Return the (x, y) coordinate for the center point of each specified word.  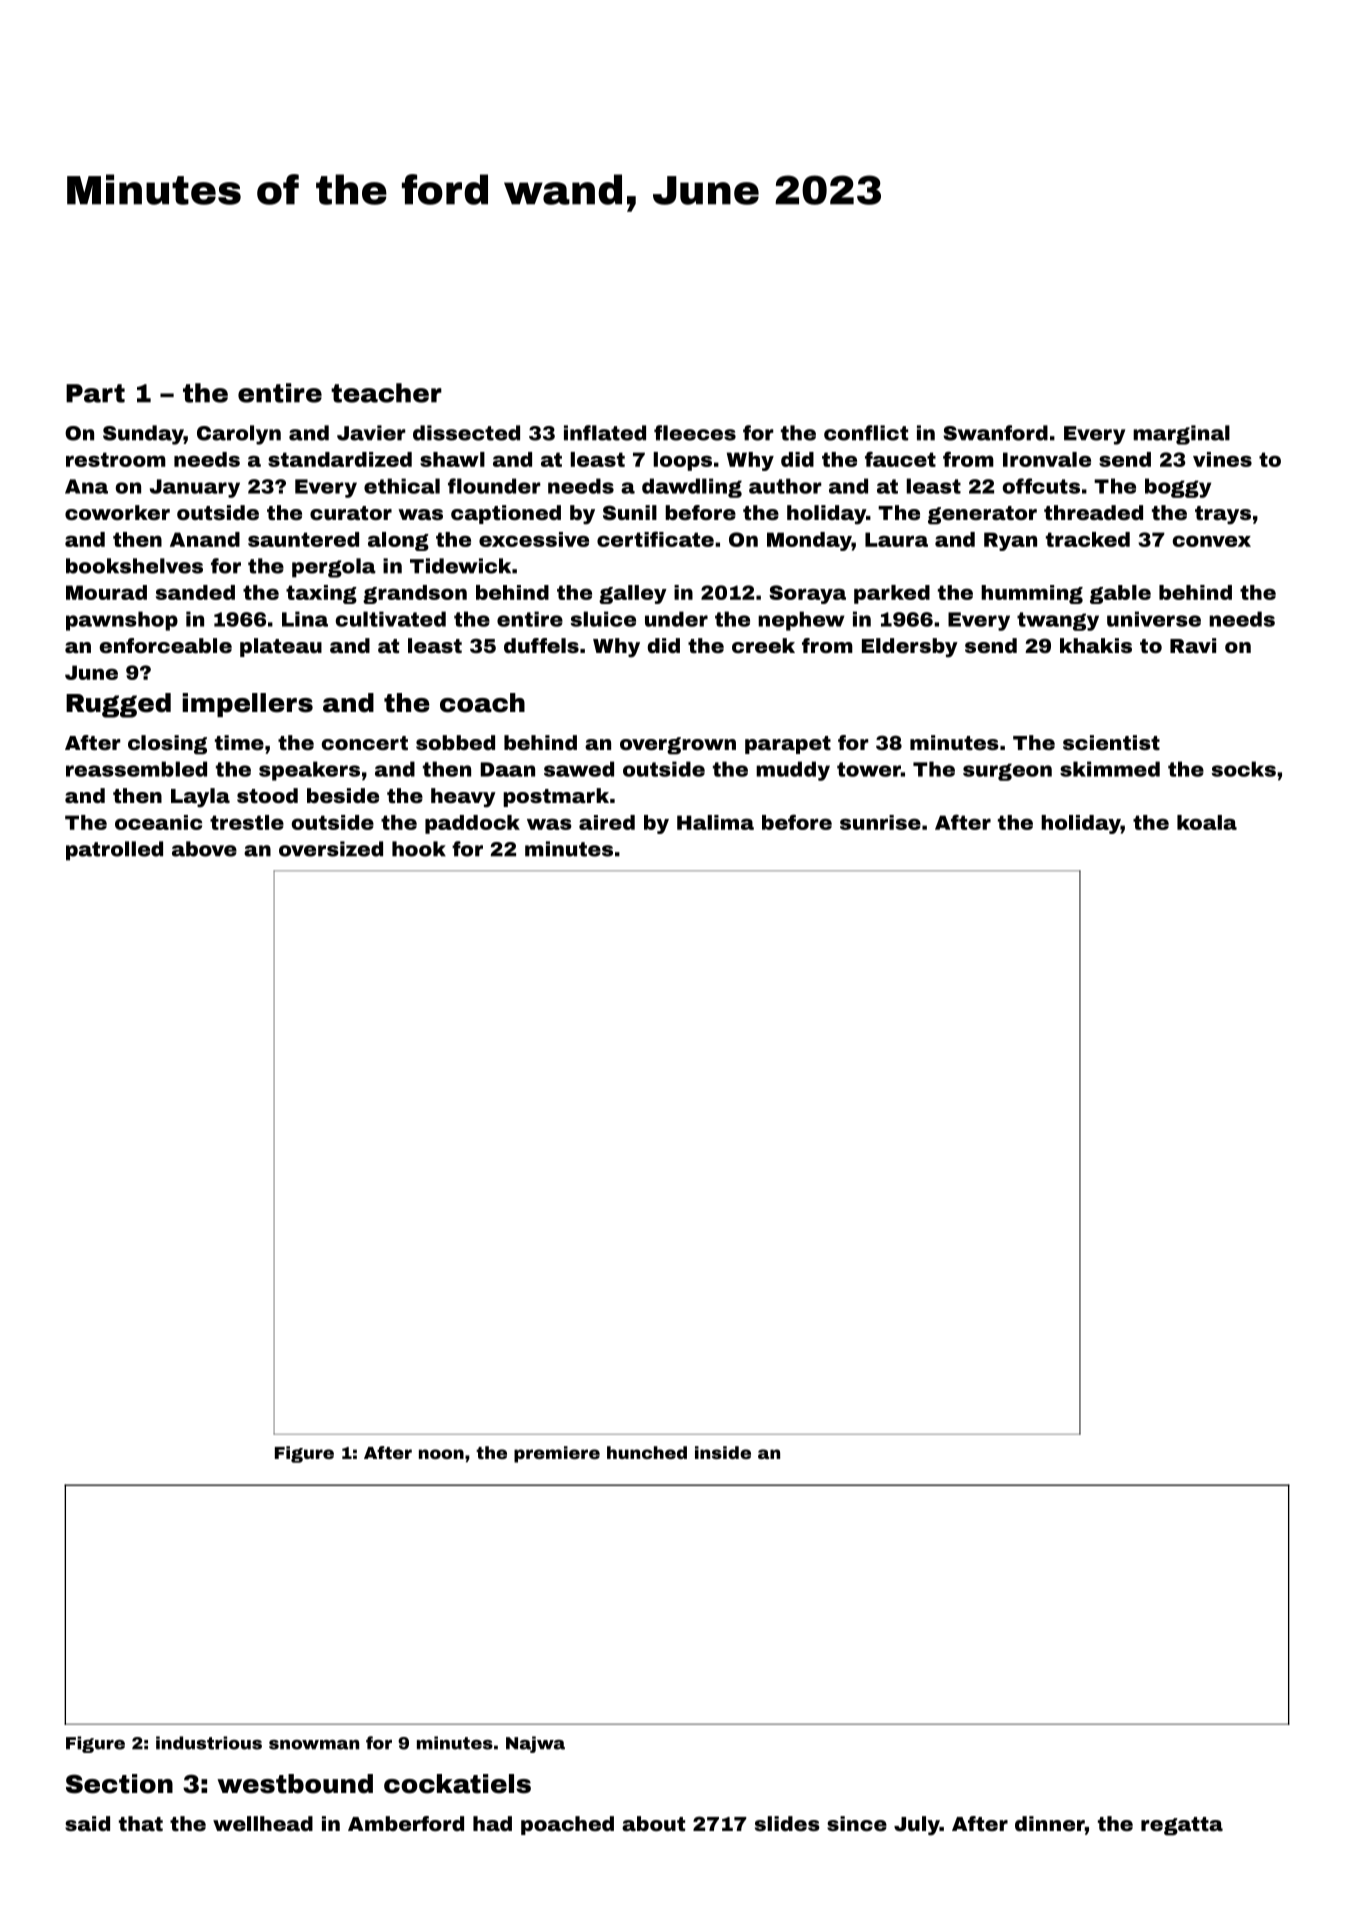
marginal (1181, 435)
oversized (331, 849)
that (141, 1823)
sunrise (880, 822)
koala (1207, 822)
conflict (866, 433)
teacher (386, 393)
